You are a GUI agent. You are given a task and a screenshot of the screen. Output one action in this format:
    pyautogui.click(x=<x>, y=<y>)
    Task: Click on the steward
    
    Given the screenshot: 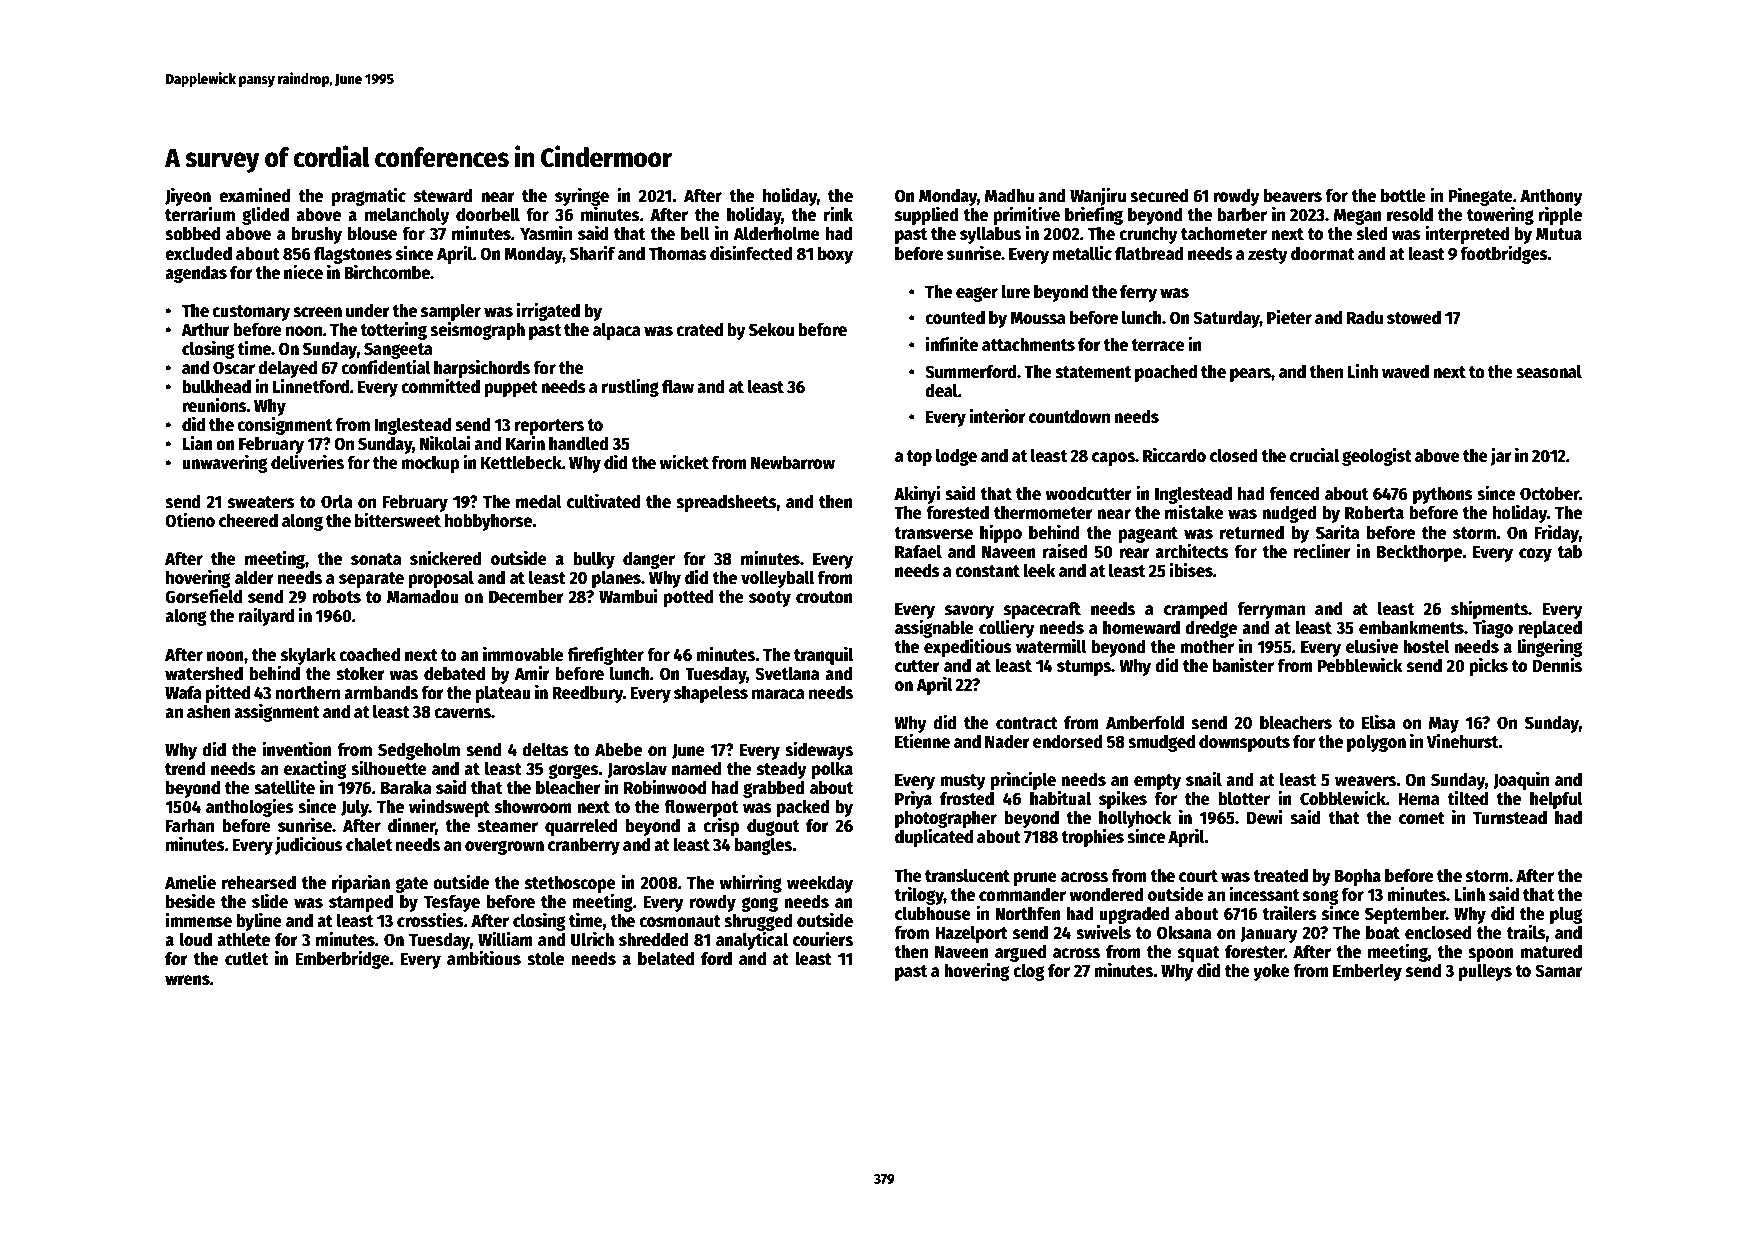 What is the action you would take?
    pyautogui.click(x=443, y=196)
